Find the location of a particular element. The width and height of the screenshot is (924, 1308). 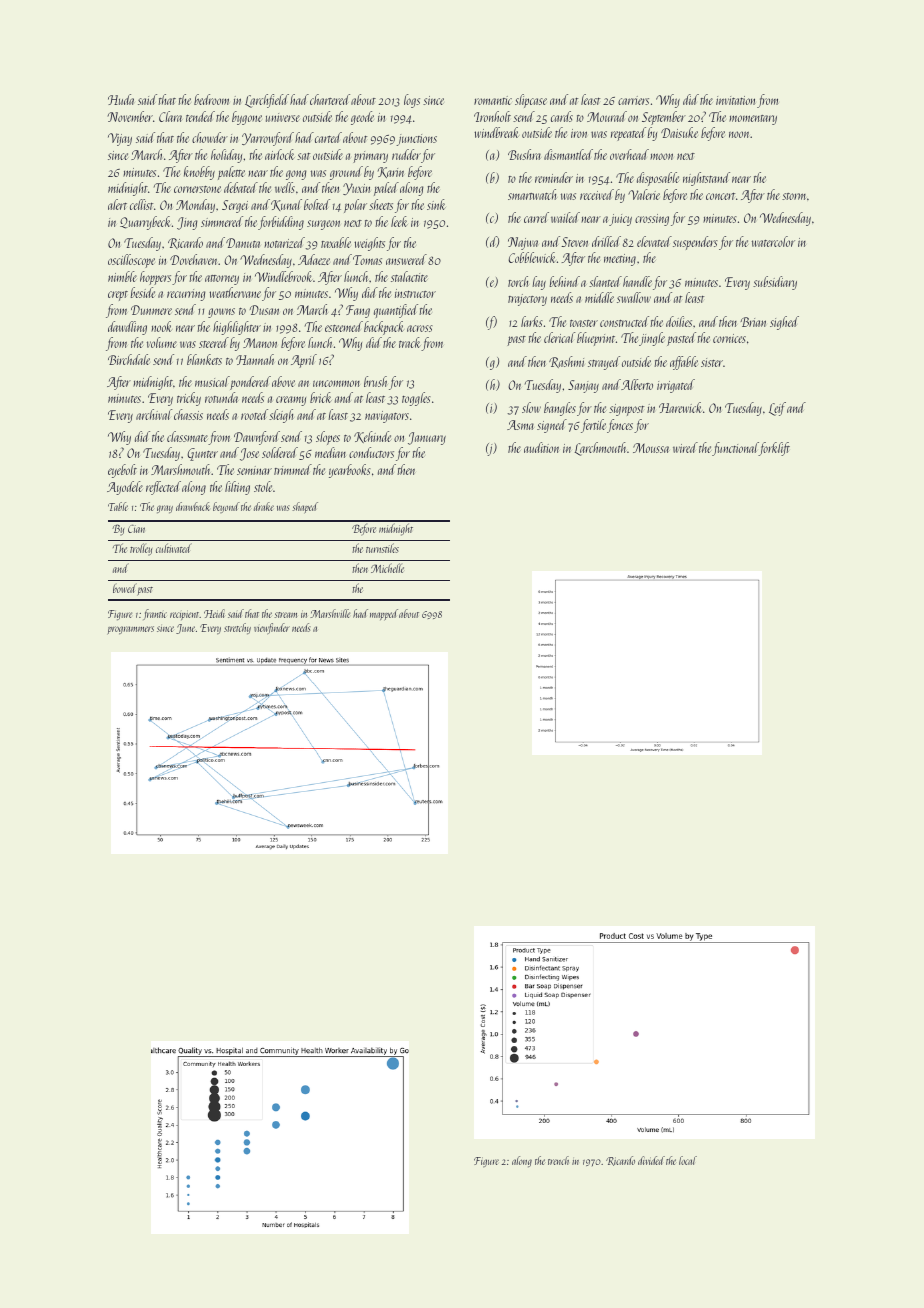

Larchmouth is located at coordinates (600, 449).
